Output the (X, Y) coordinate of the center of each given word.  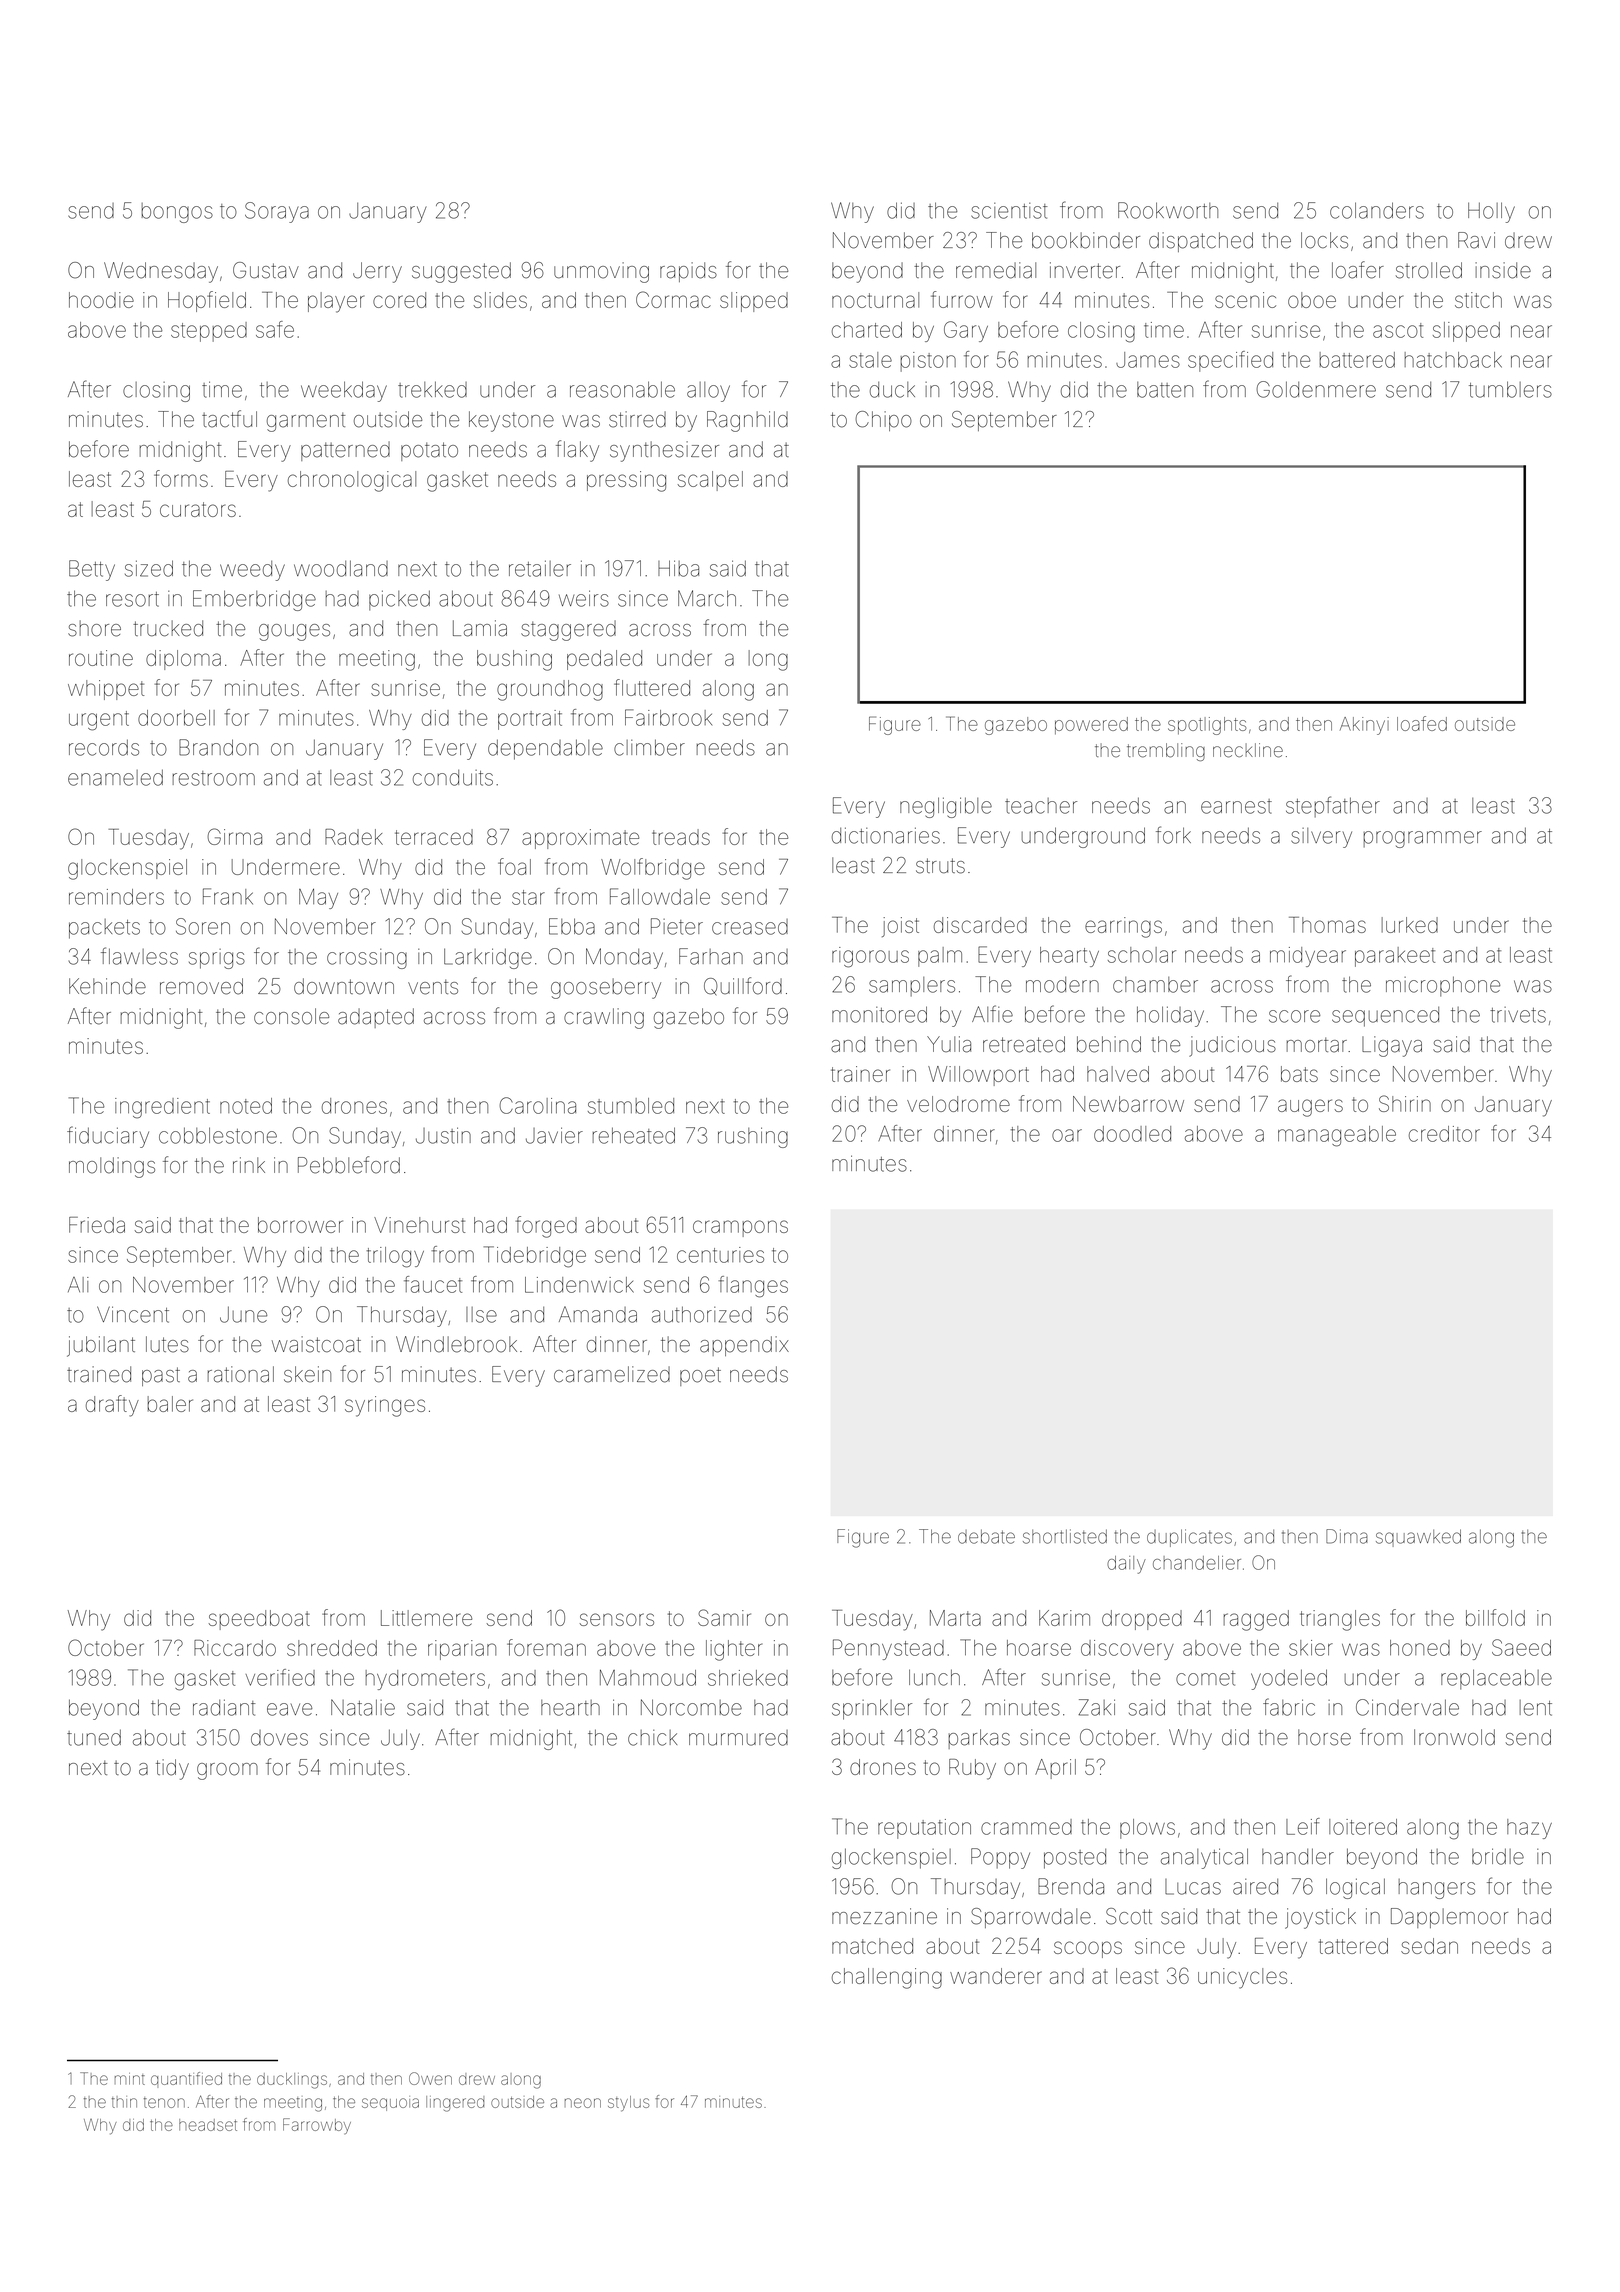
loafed (1422, 723)
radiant (224, 1707)
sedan (1429, 1946)
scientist (1009, 211)
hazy (1529, 1829)
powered (1091, 726)
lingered (455, 2104)
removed (201, 986)
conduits (453, 778)
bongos (177, 213)
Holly (1491, 212)
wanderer (996, 1976)
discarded (980, 925)
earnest (1236, 806)
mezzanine (884, 1916)
